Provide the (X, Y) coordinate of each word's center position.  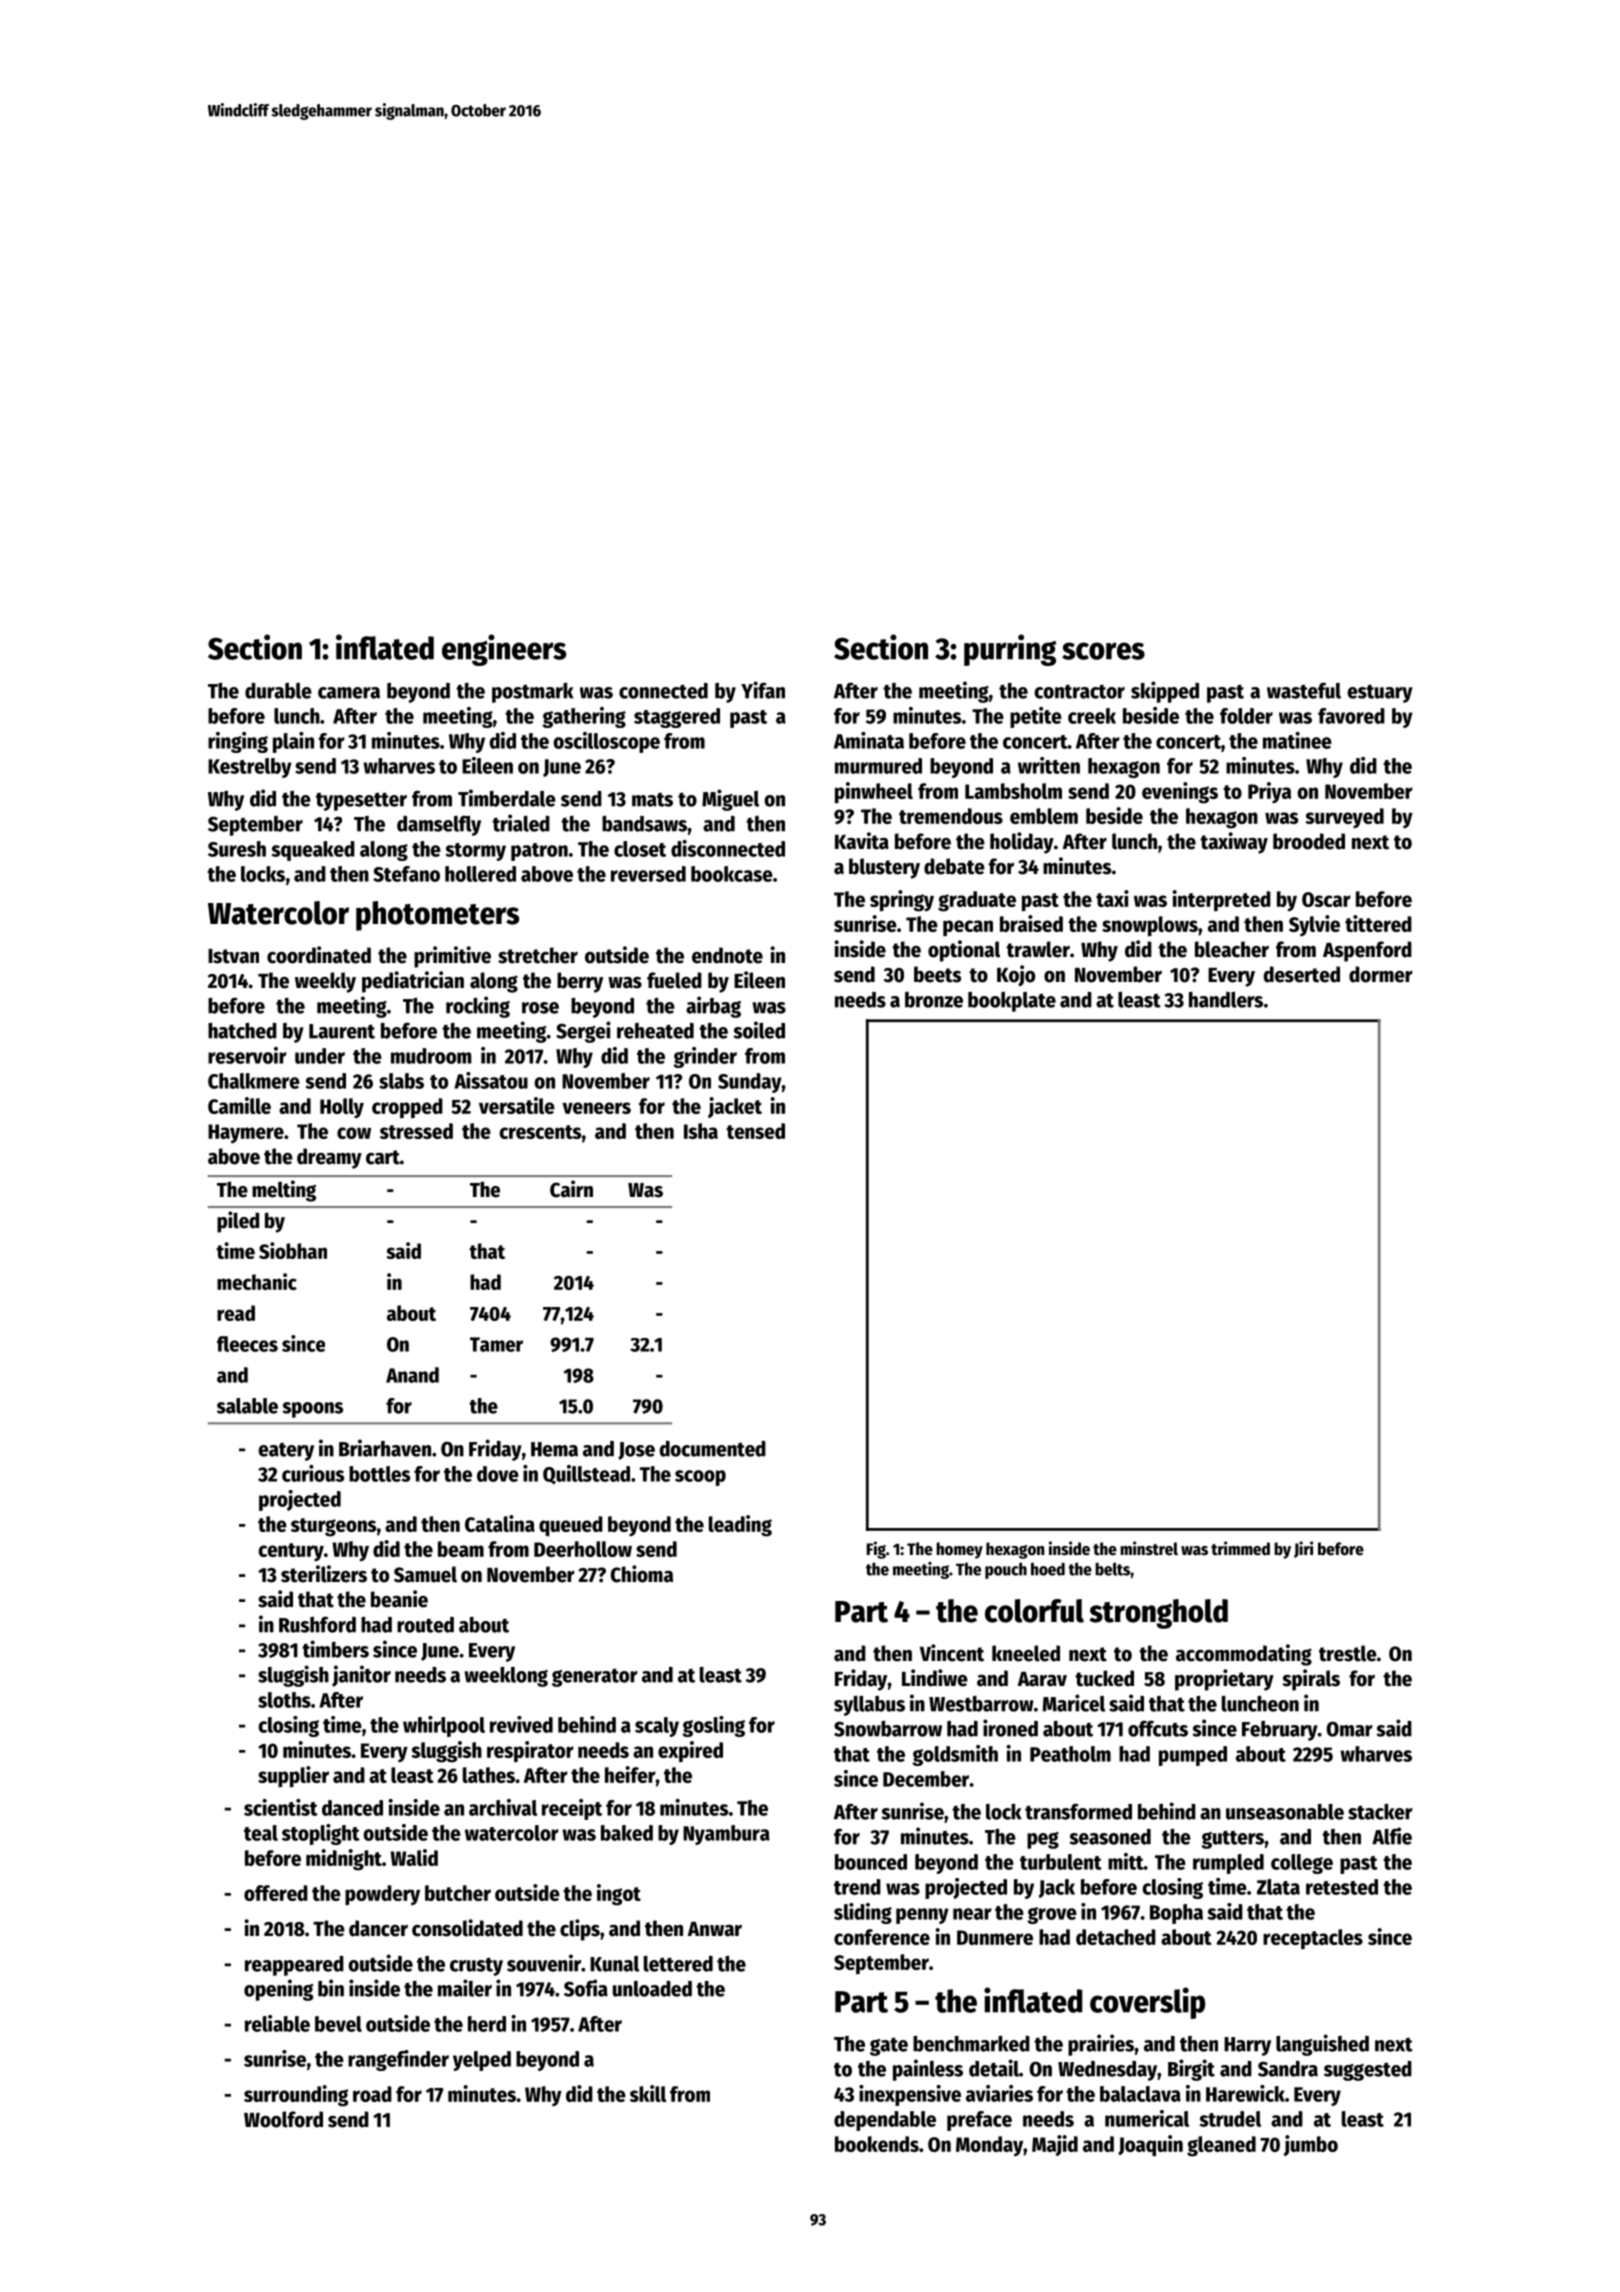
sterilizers (324, 1574)
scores (1103, 651)
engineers (504, 650)
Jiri (1303, 1549)
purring (1010, 650)
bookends (877, 2144)
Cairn (571, 1189)
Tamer (496, 1344)
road (372, 2094)
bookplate (1012, 1002)
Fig (876, 1550)
